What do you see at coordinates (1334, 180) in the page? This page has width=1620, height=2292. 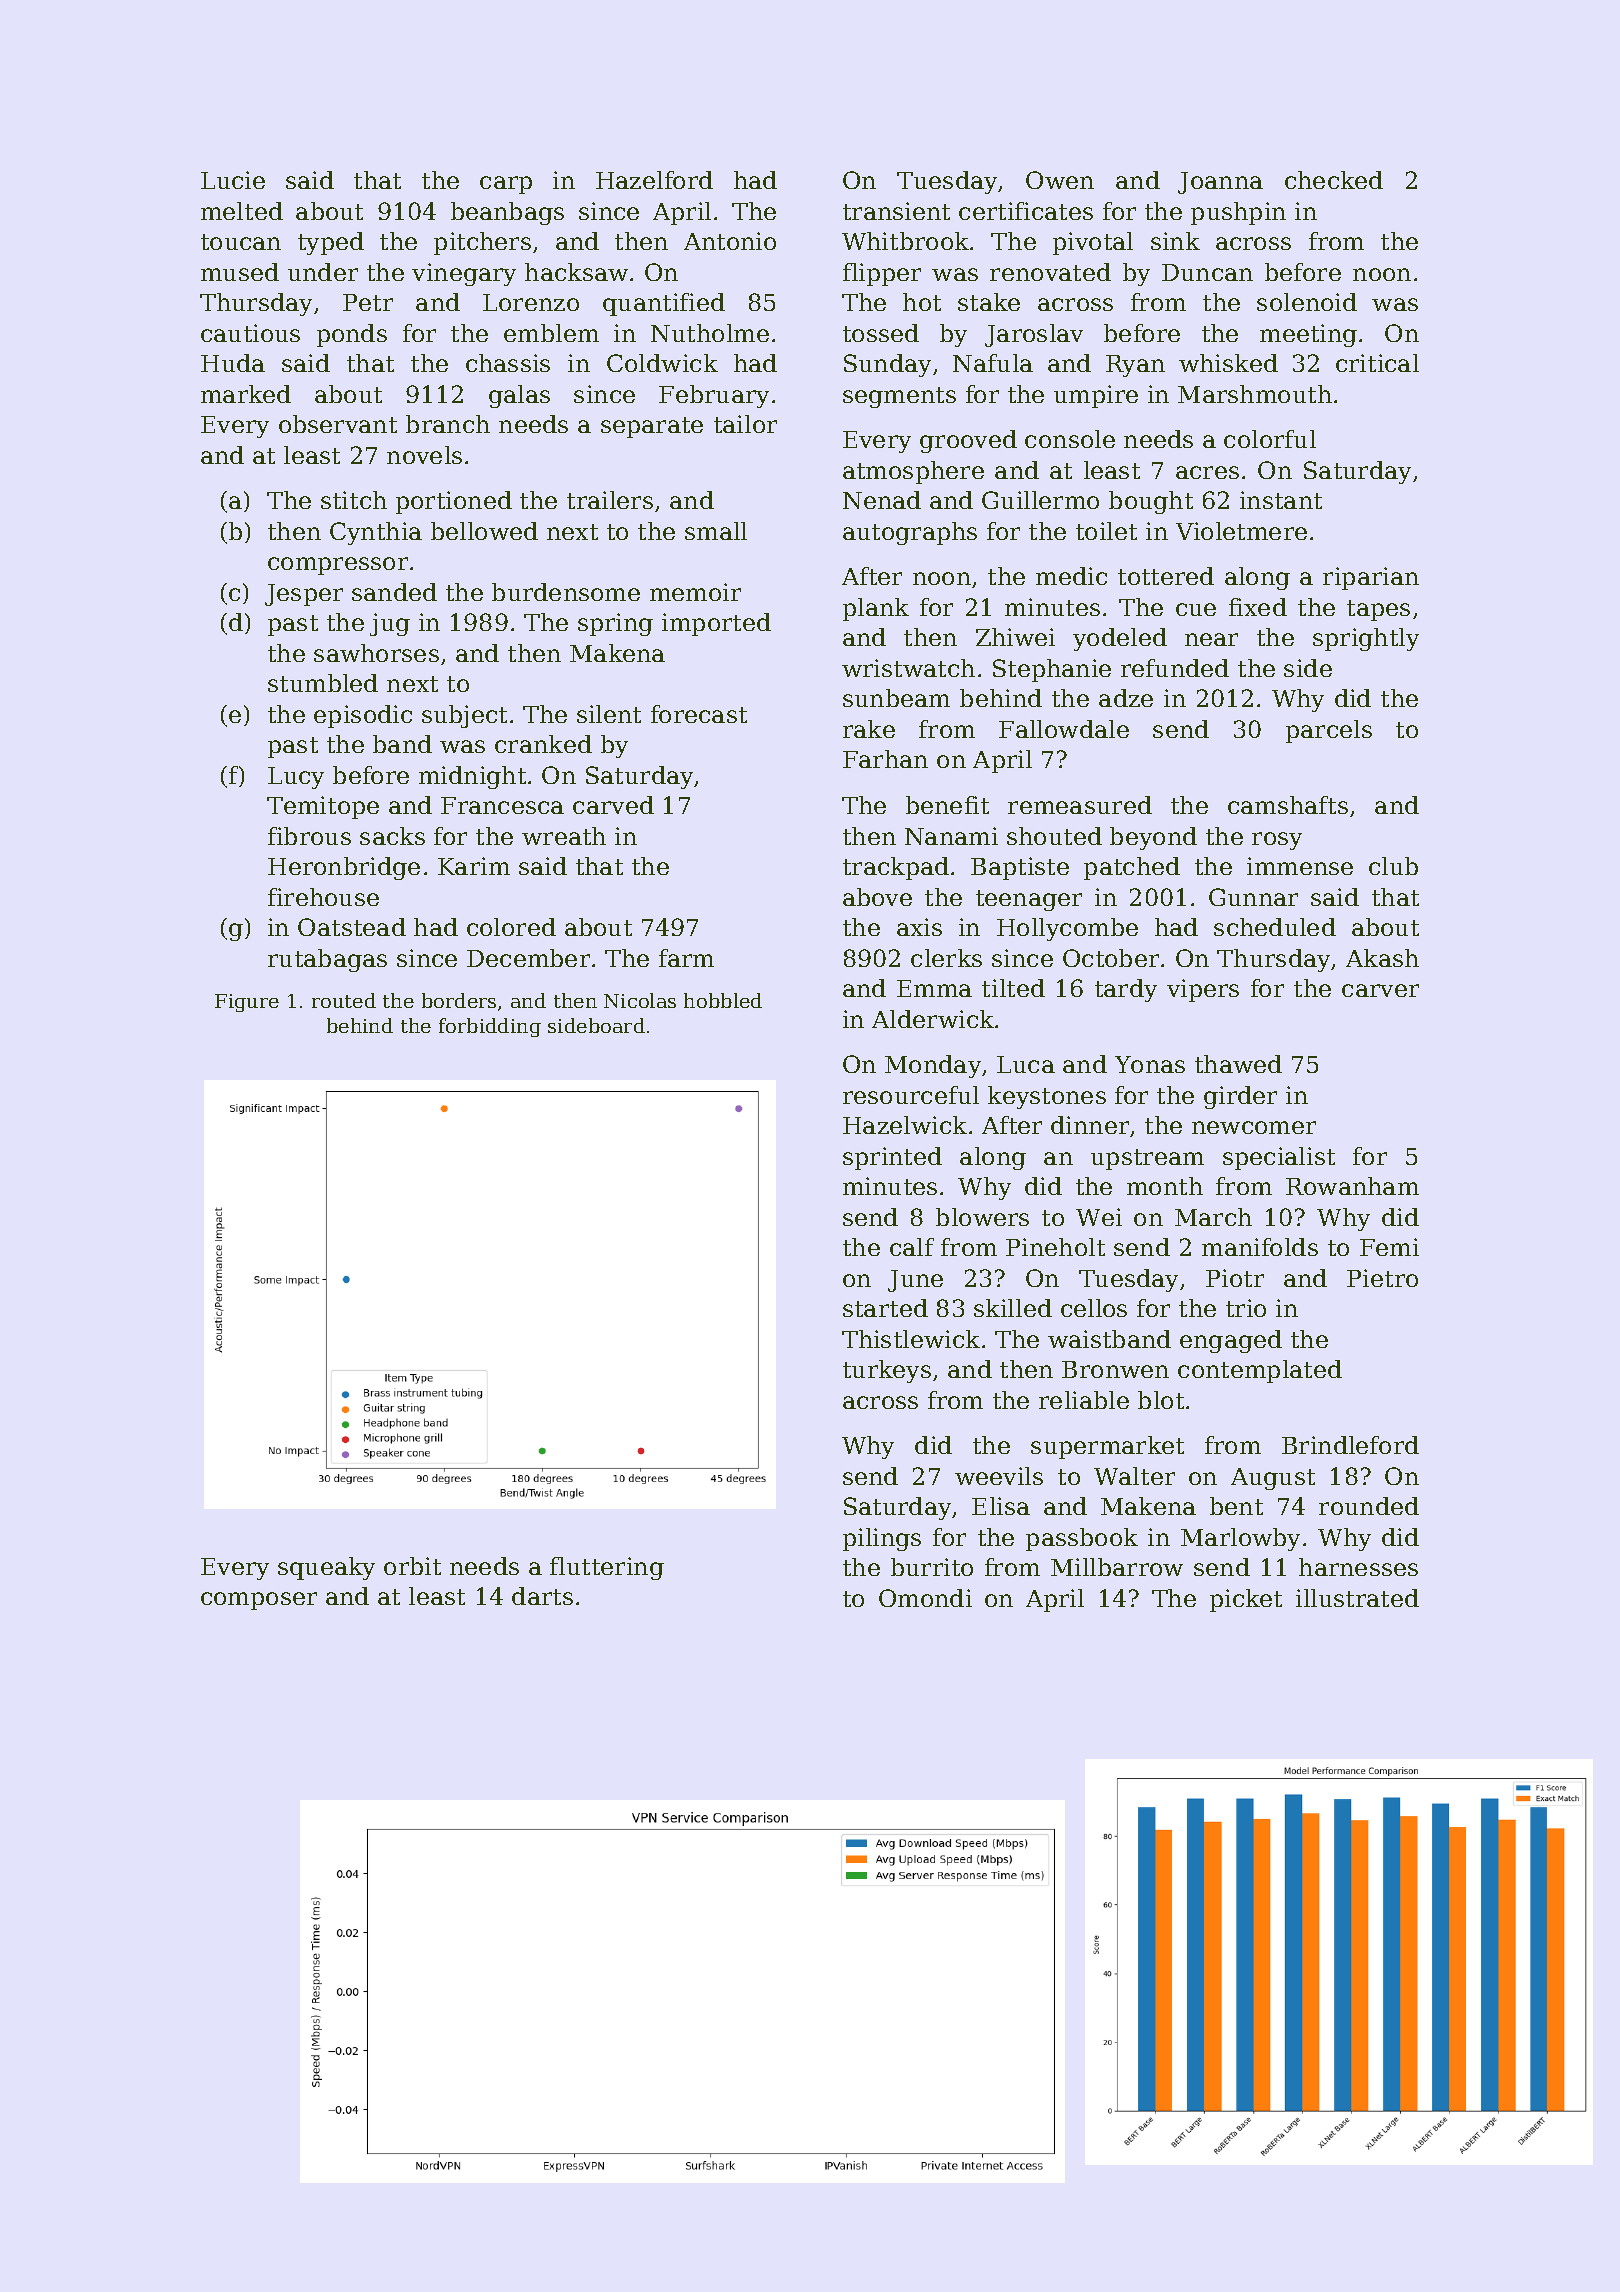 I see `checked` at bounding box center [1334, 180].
